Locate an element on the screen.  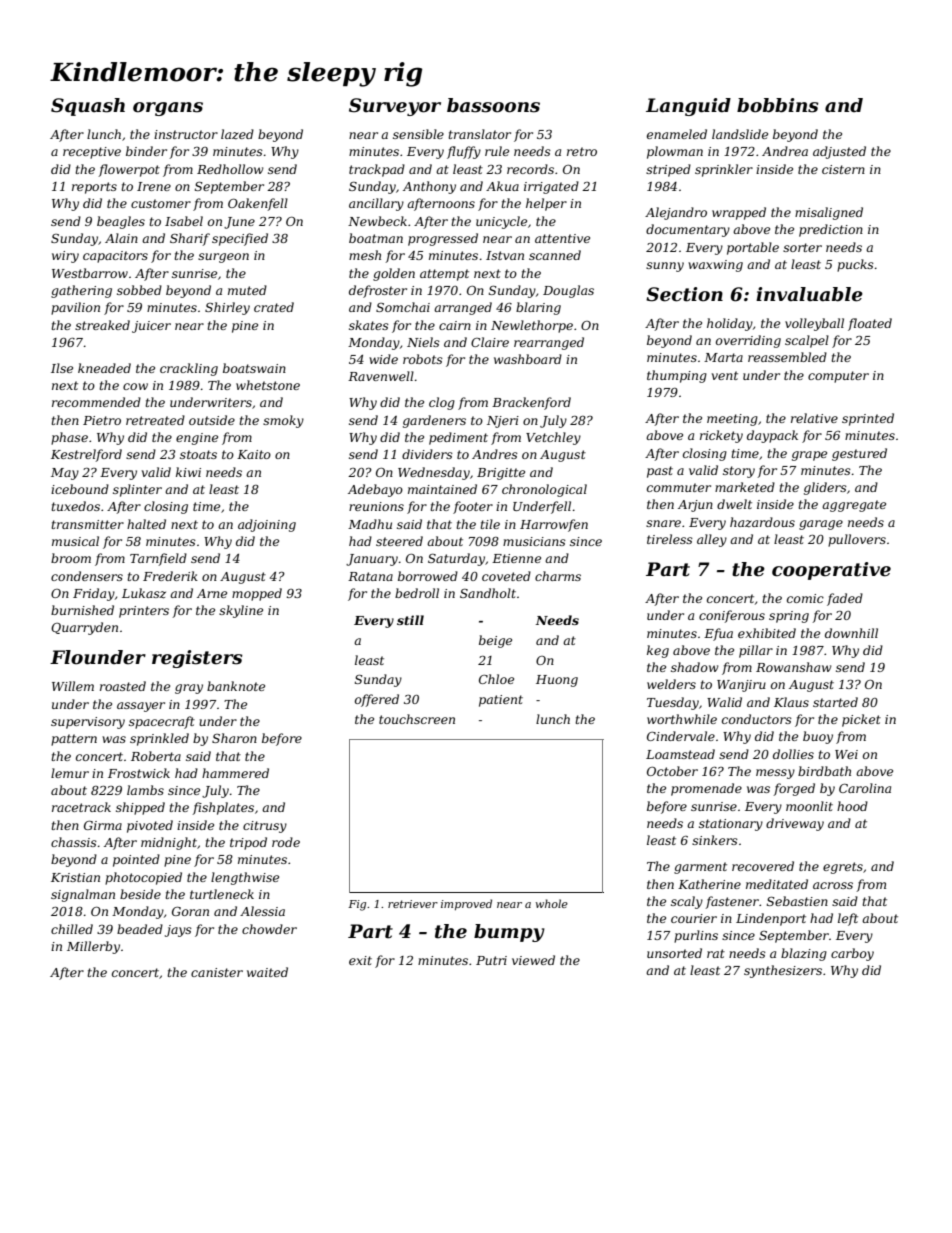
Kaito is located at coordinates (254, 454).
